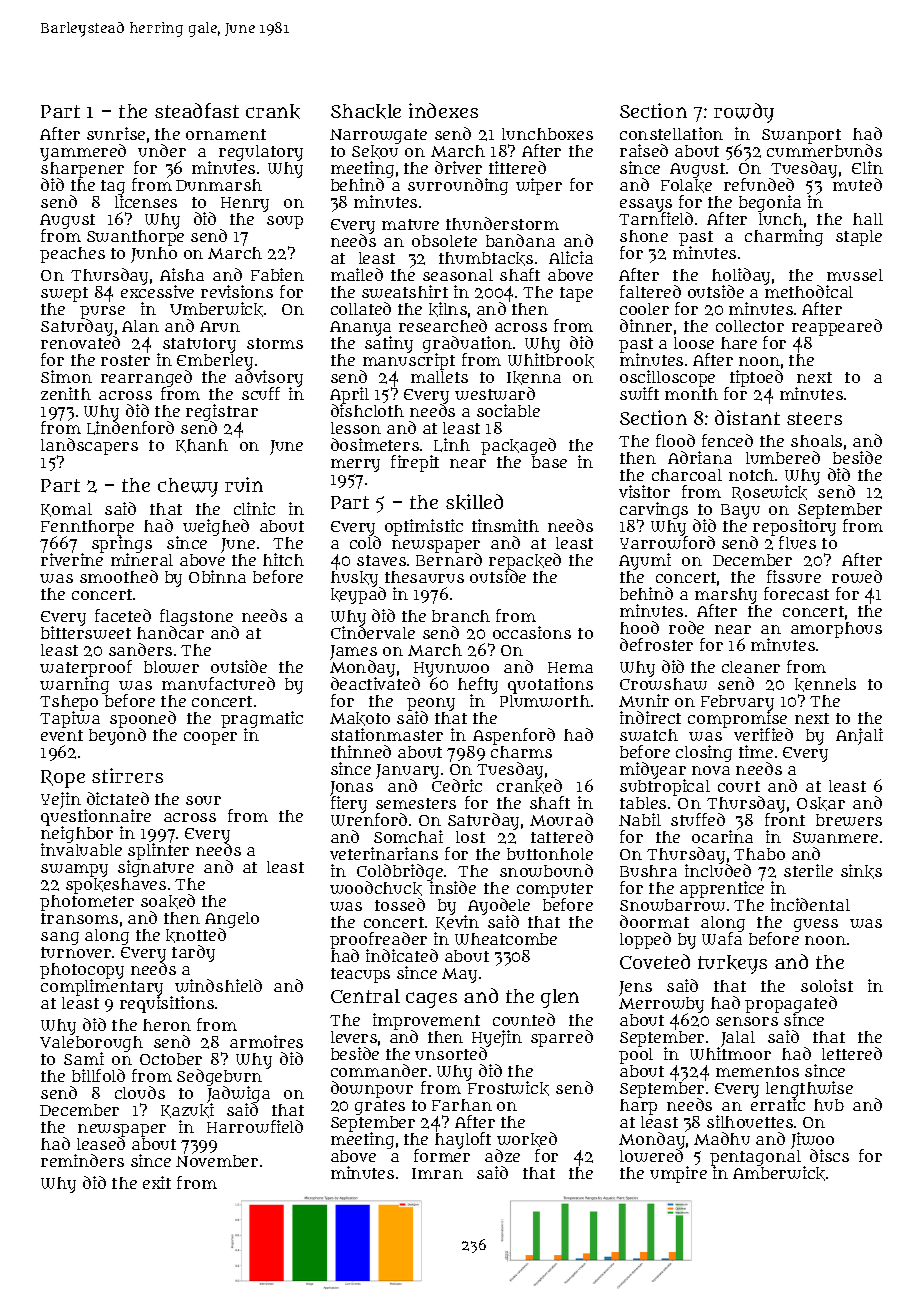 The height and width of the screenshot is (1308, 924). I want to click on Anjali, so click(859, 736).
